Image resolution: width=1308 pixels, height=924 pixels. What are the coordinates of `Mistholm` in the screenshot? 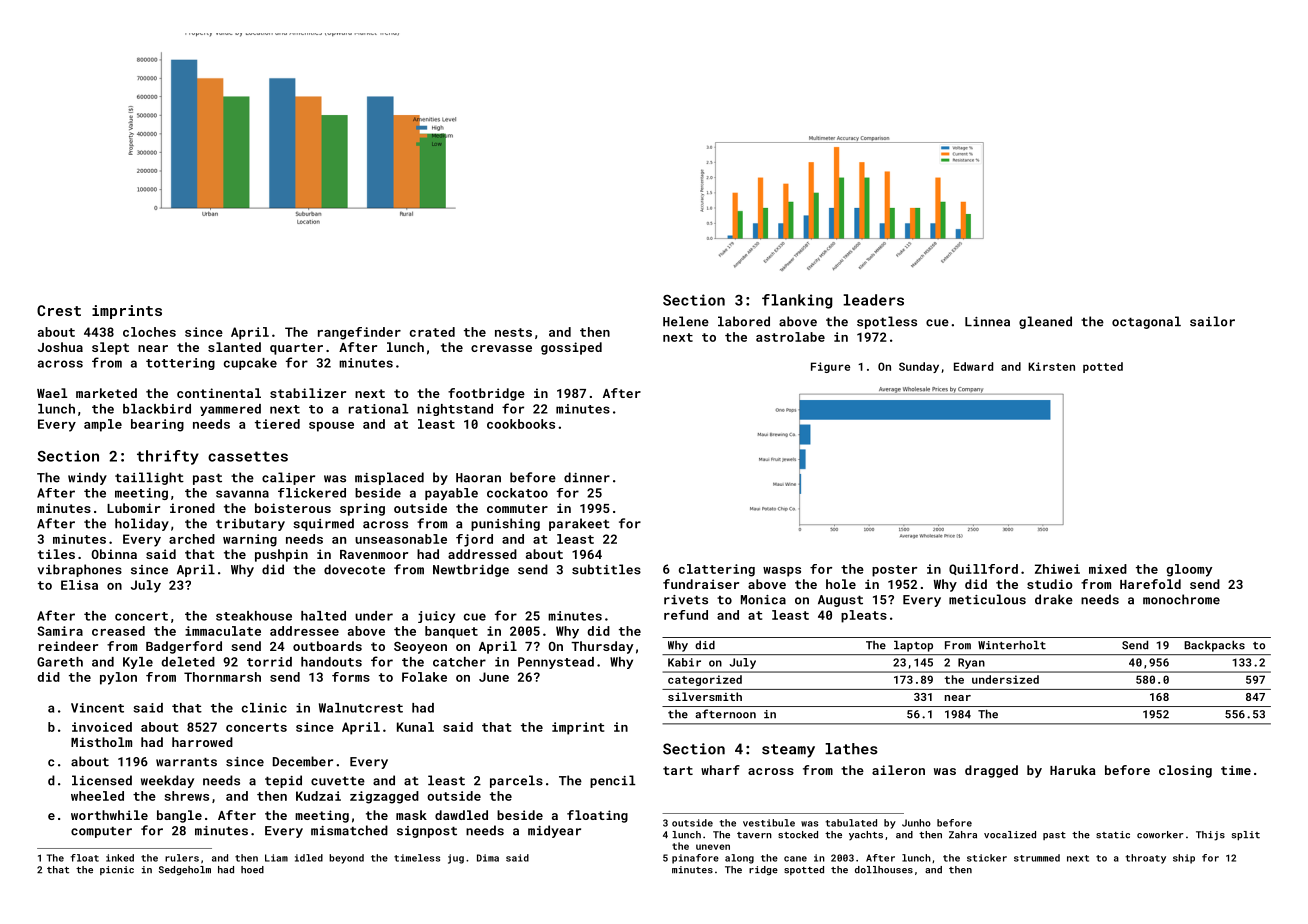 It's located at (101, 742).
